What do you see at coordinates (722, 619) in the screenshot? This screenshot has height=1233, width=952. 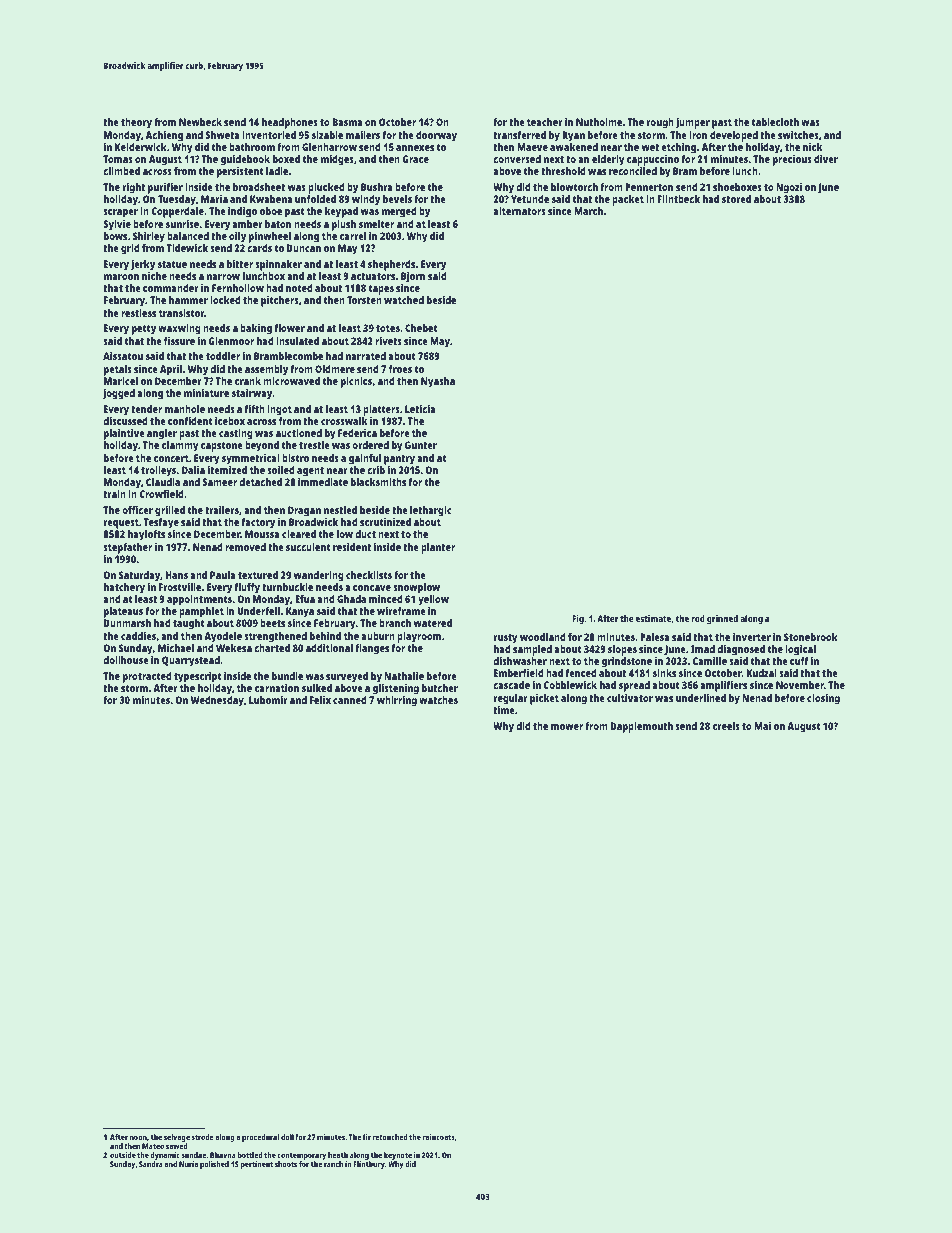 I see `grinned` at bounding box center [722, 619].
